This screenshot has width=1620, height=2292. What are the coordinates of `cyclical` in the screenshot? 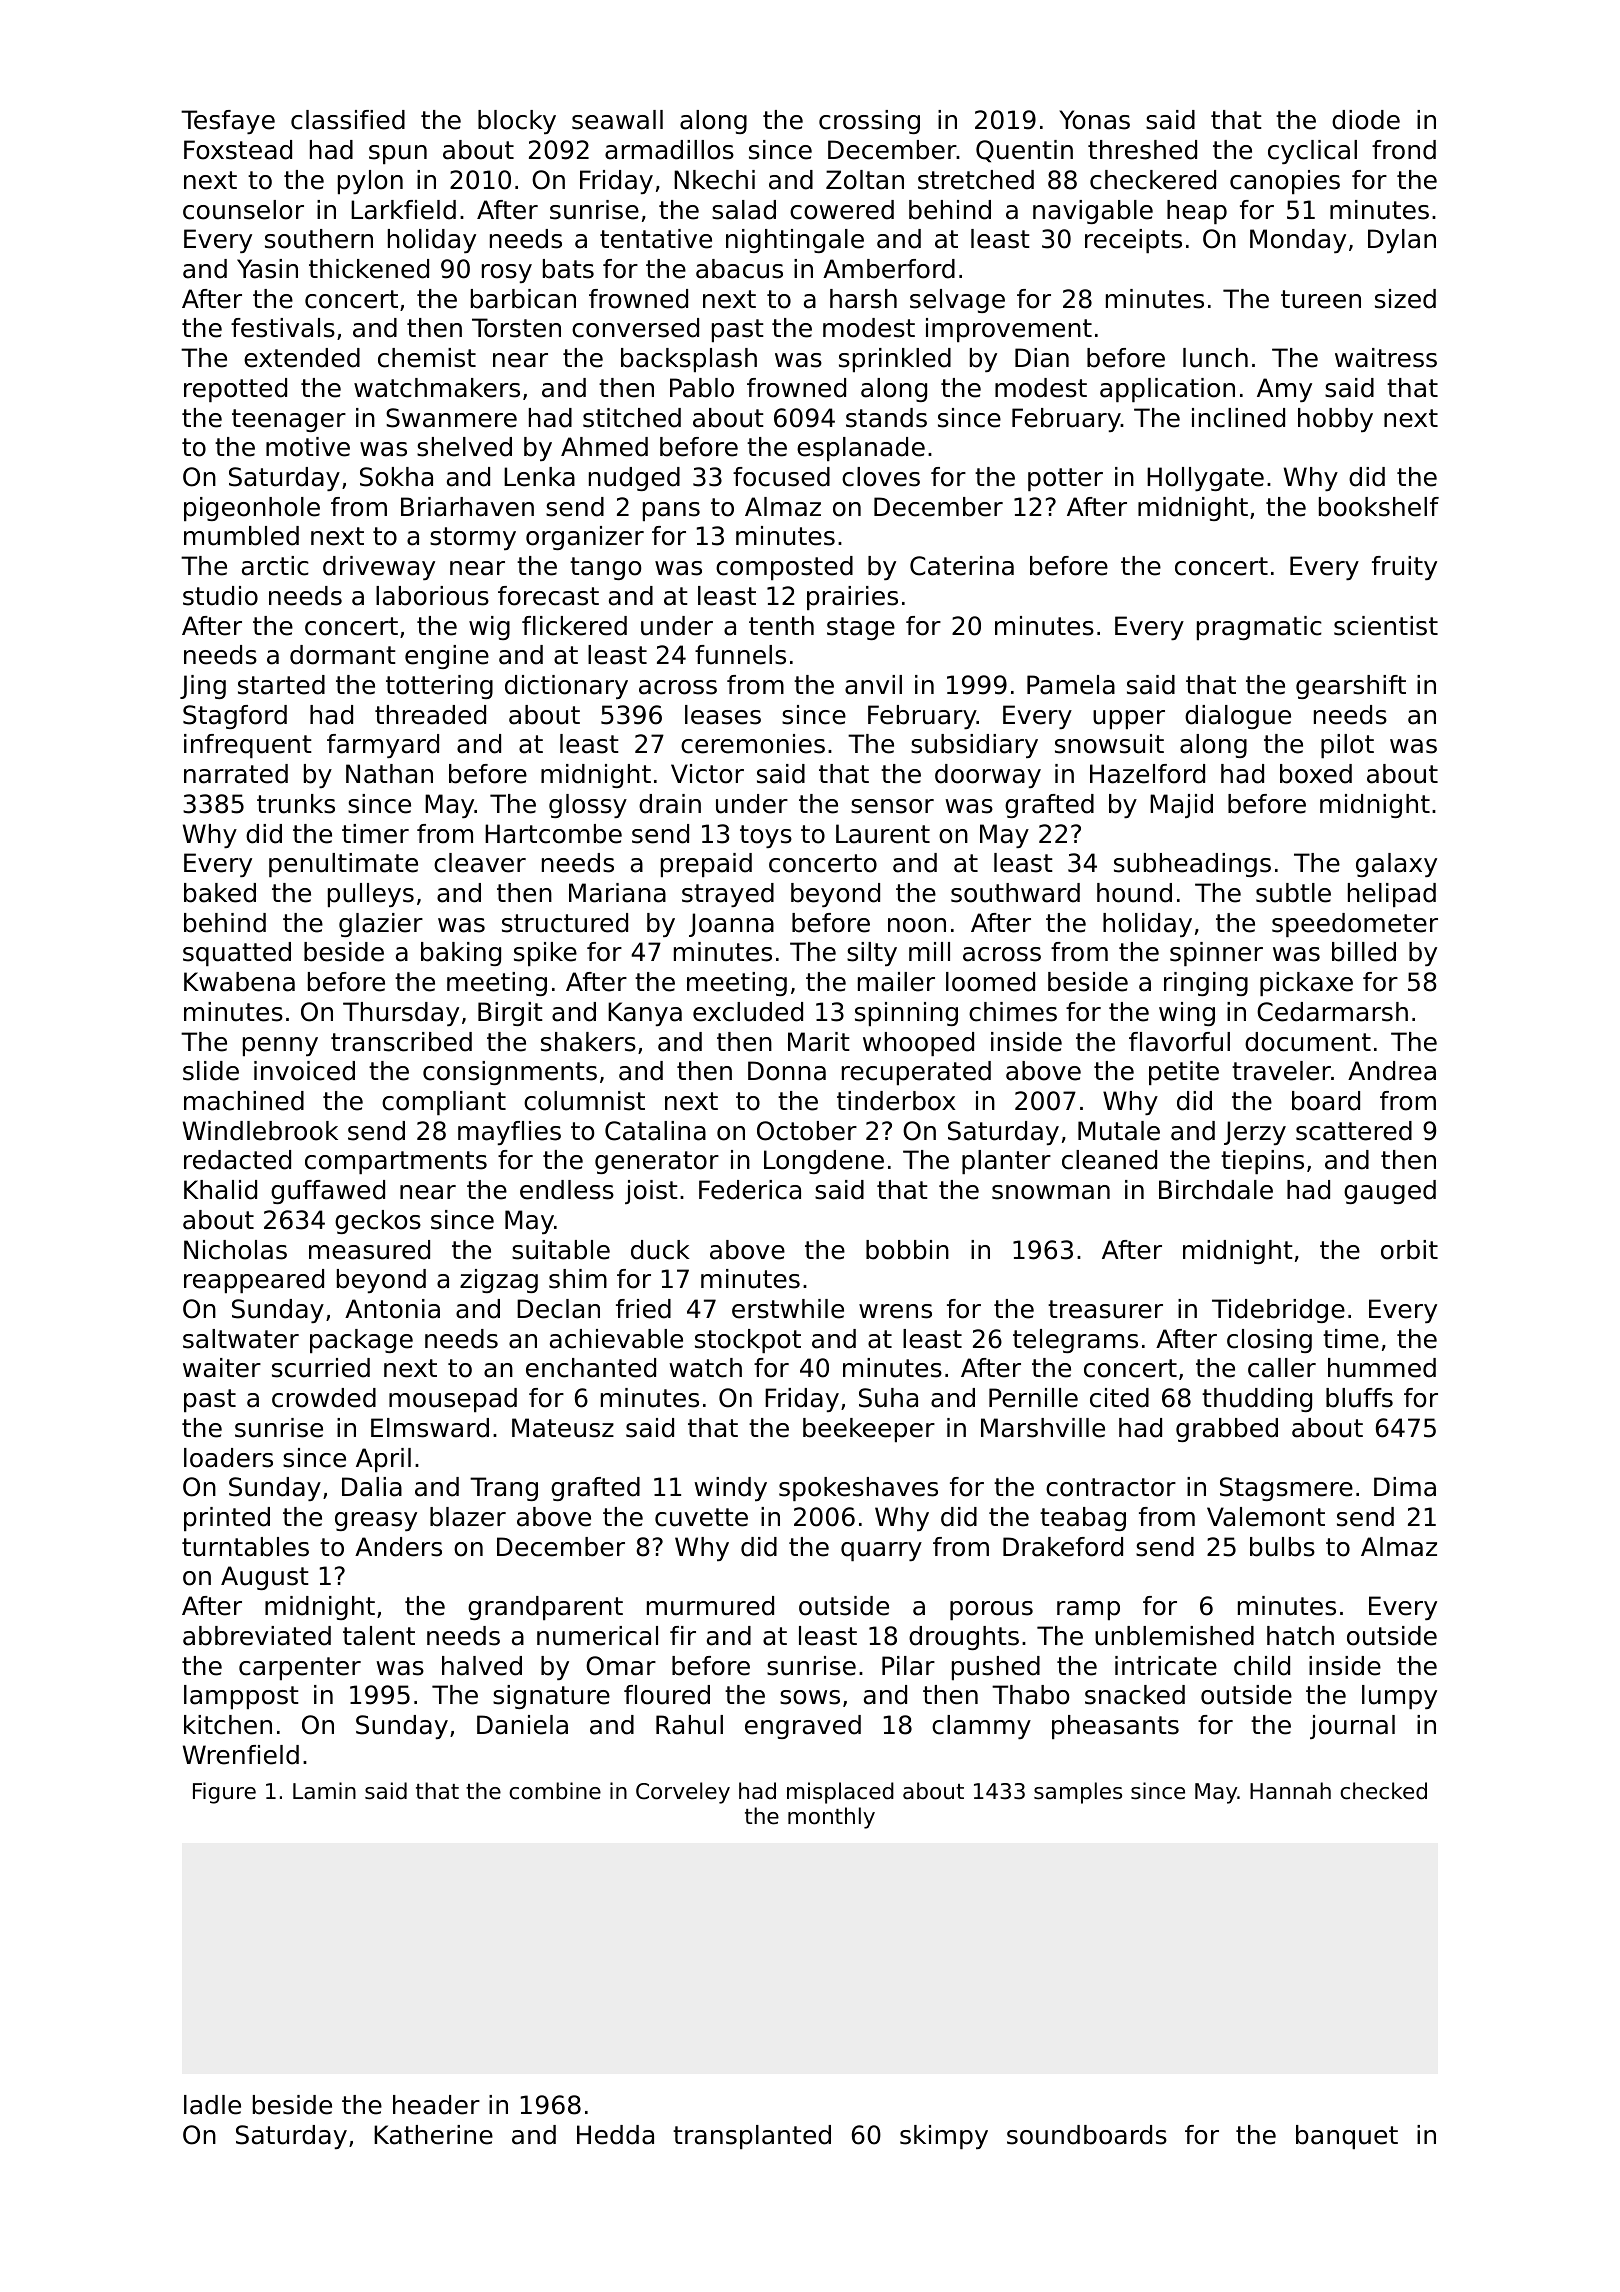 It's located at (1312, 152).
